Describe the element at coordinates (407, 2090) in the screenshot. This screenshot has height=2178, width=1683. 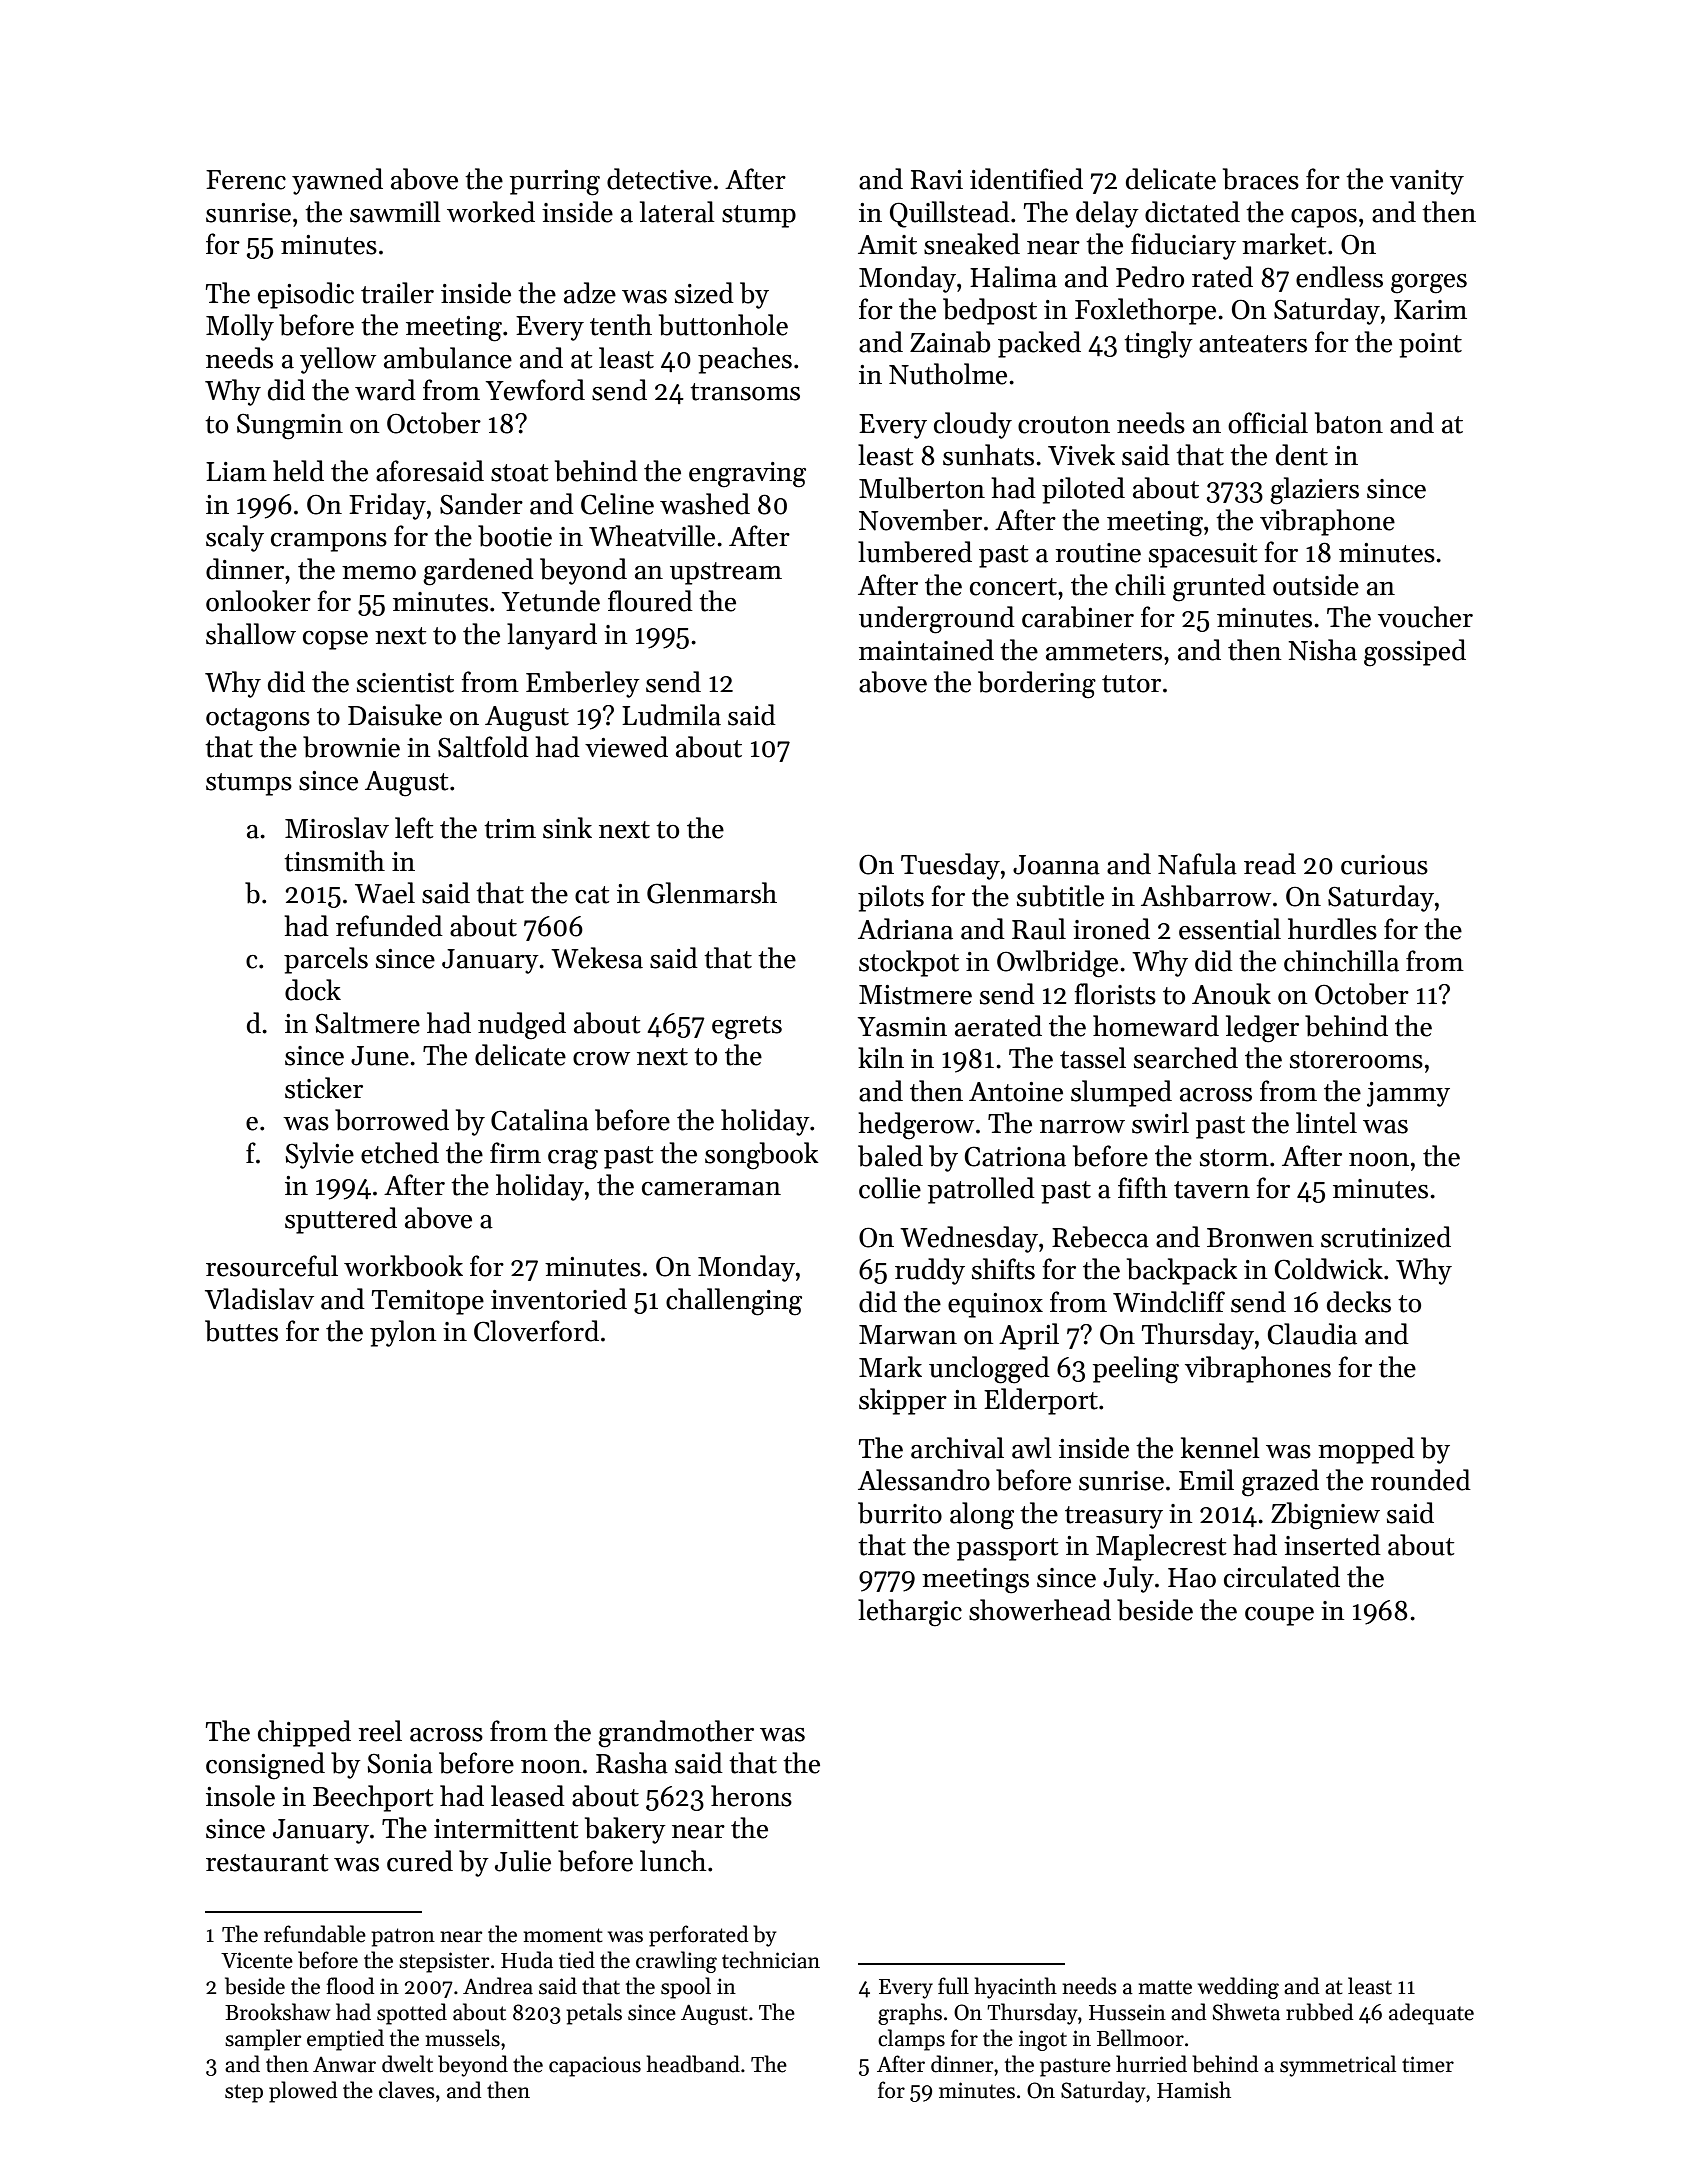
I see `claves` at that location.
